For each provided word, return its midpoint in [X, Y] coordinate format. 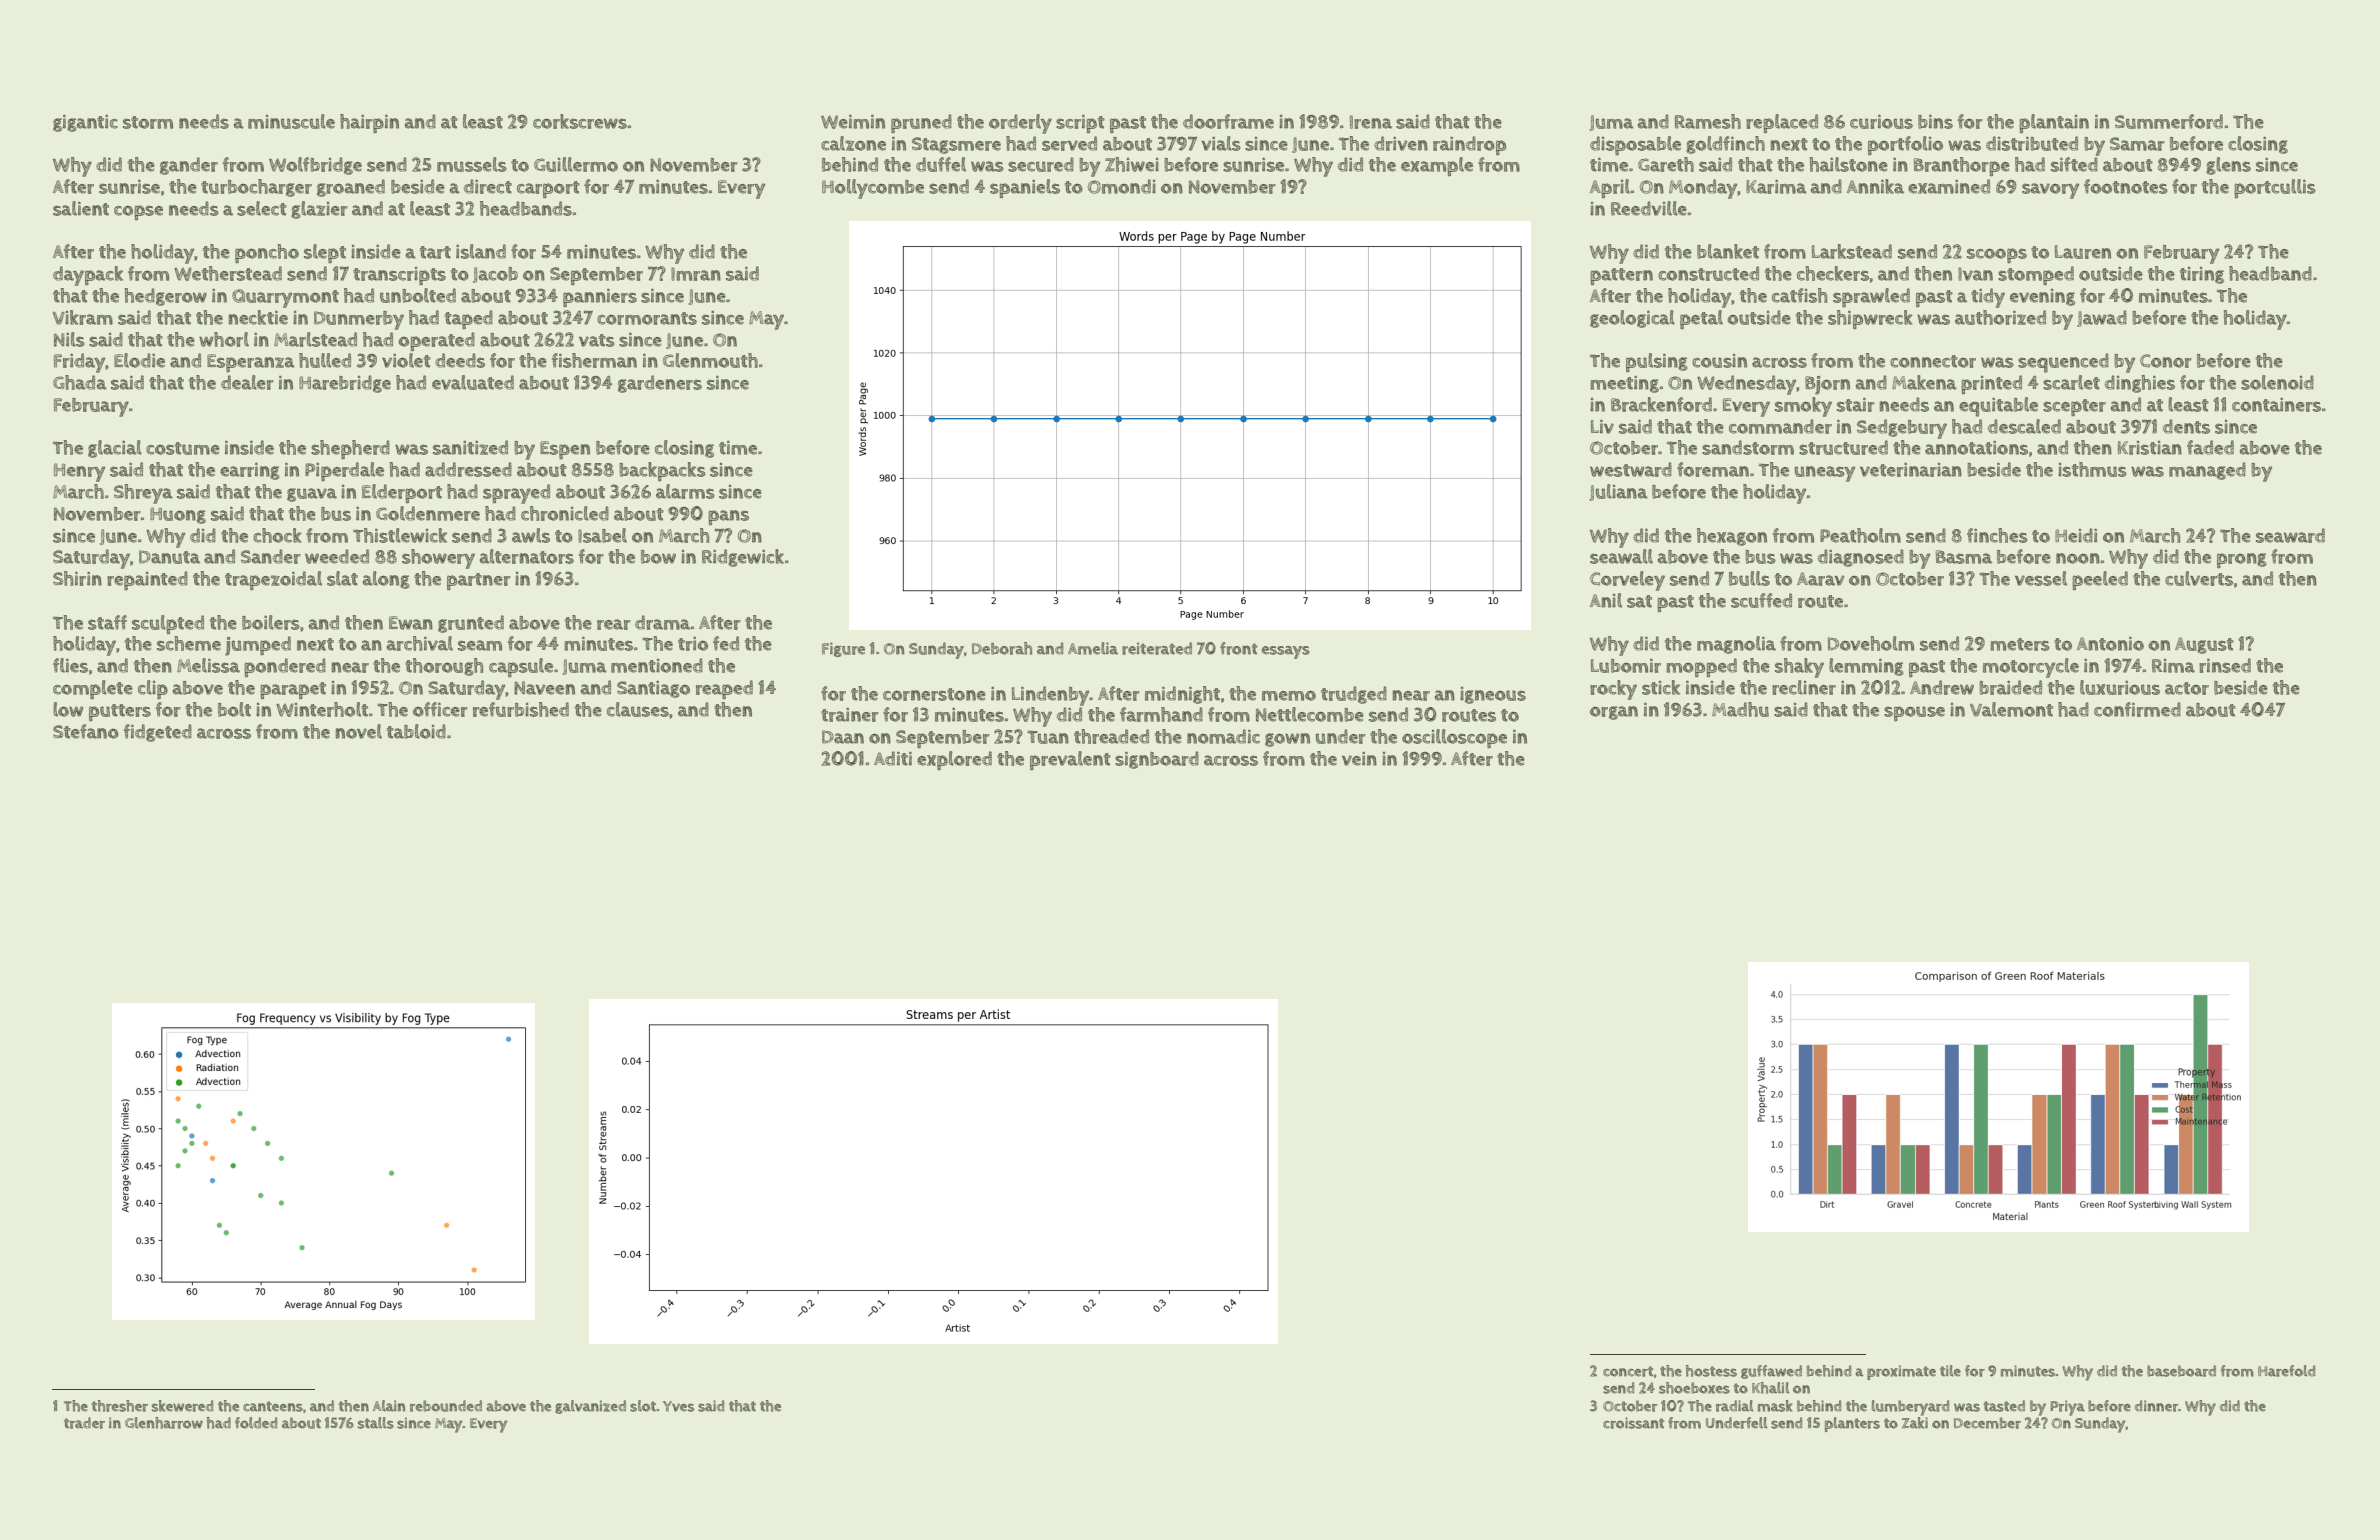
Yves [678, 1406]
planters [1852, 1424]
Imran [696, 274]
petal [1701, 320]
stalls [376, 1423]
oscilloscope [1454, 739]
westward [1631, 469]
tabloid [416, 731]
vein [1359, 758]
